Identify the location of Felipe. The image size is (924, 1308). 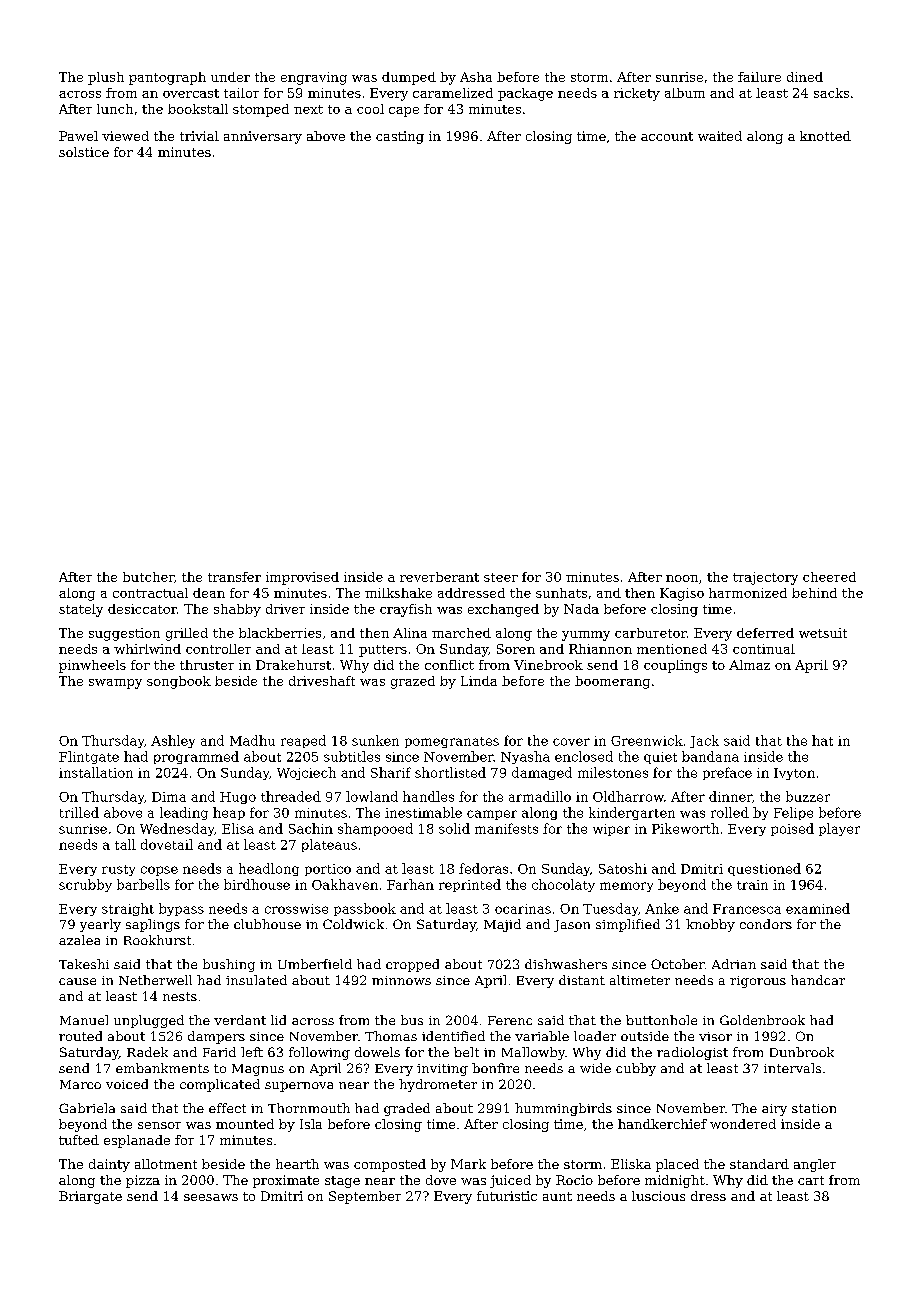
(793, 813).
